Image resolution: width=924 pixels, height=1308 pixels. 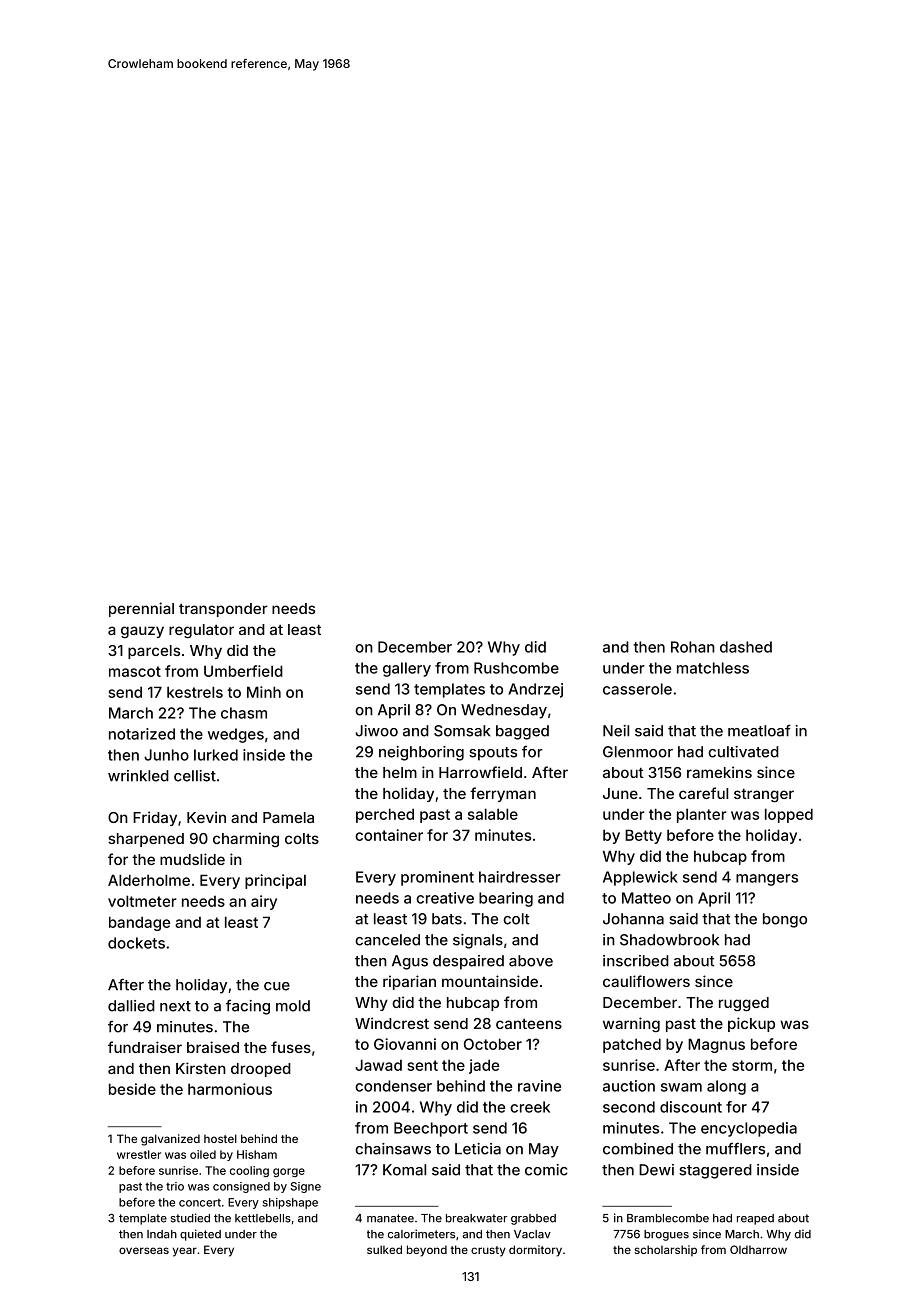 What do you see at coordinates (752, 1065) in the page?
I see `storm` at bounding box center [752, 1065].
